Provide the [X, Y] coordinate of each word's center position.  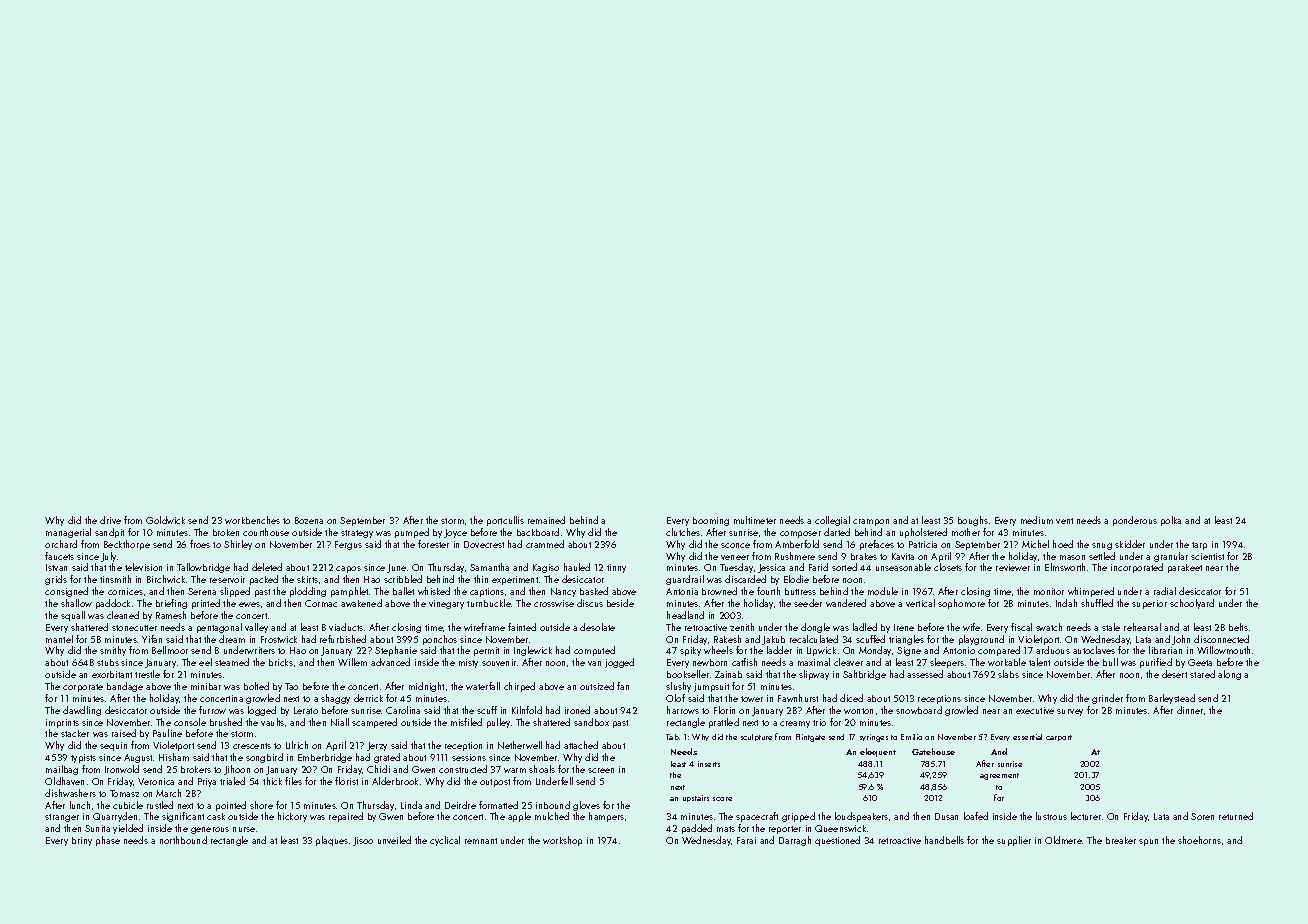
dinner [1190, 710]
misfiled [466, 722]
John [1181, 640]
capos [348, 569]
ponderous [1135, 521]
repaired [346, 817]
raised [124, 733]
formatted [498, 805]
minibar [206, 686]
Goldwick [165, 520]
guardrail [685, 580]
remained [546, 520]
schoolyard [1192, 604]
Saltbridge [864, 675]
